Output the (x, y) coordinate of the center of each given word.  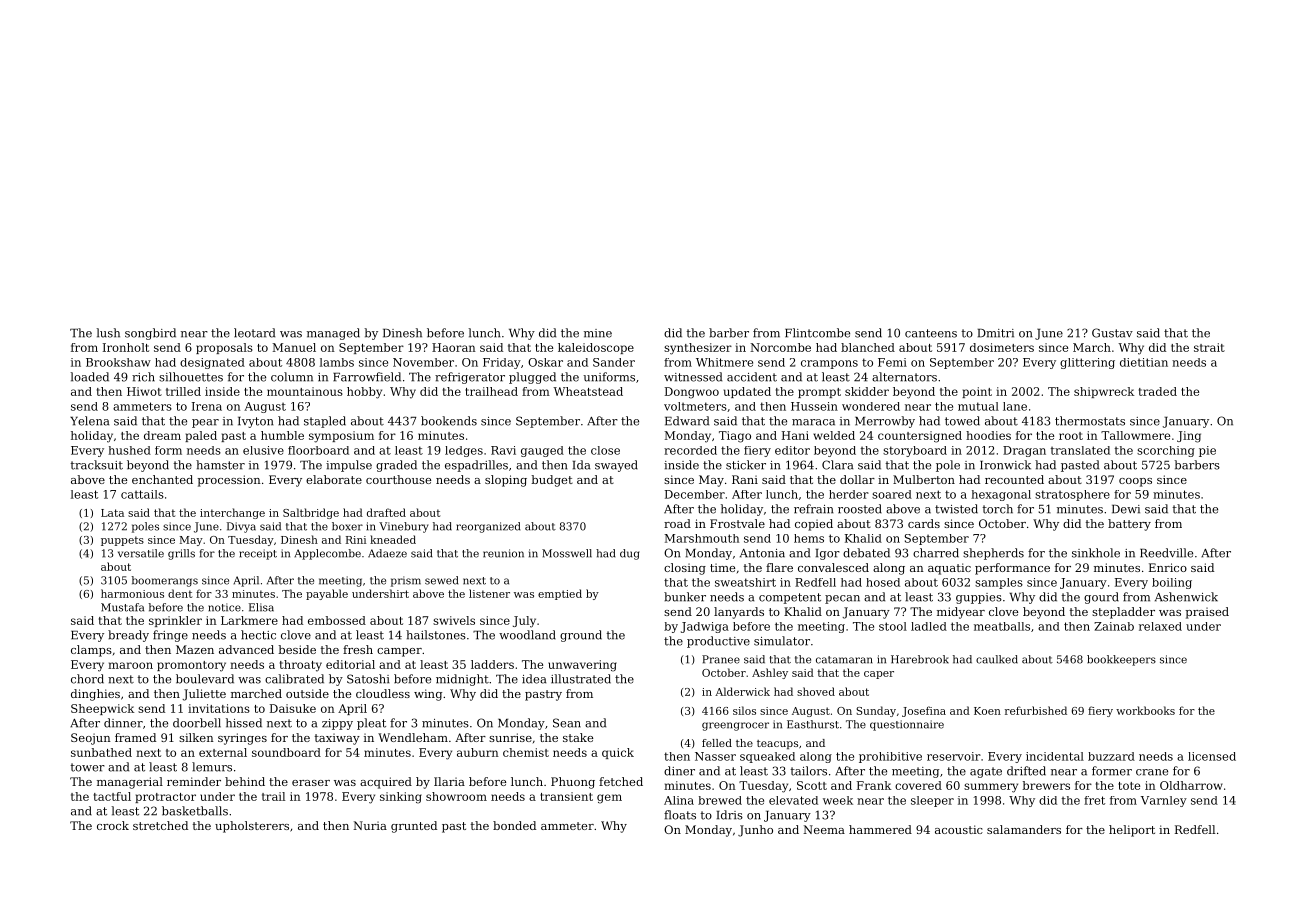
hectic (258, 635)
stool (893, 626)
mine (598, 333)
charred (936, 553)
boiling (1172, 583)
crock (113, 825)
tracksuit (96, 465)
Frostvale (737, 523)
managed (333, 334)
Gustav (1112, 333)
